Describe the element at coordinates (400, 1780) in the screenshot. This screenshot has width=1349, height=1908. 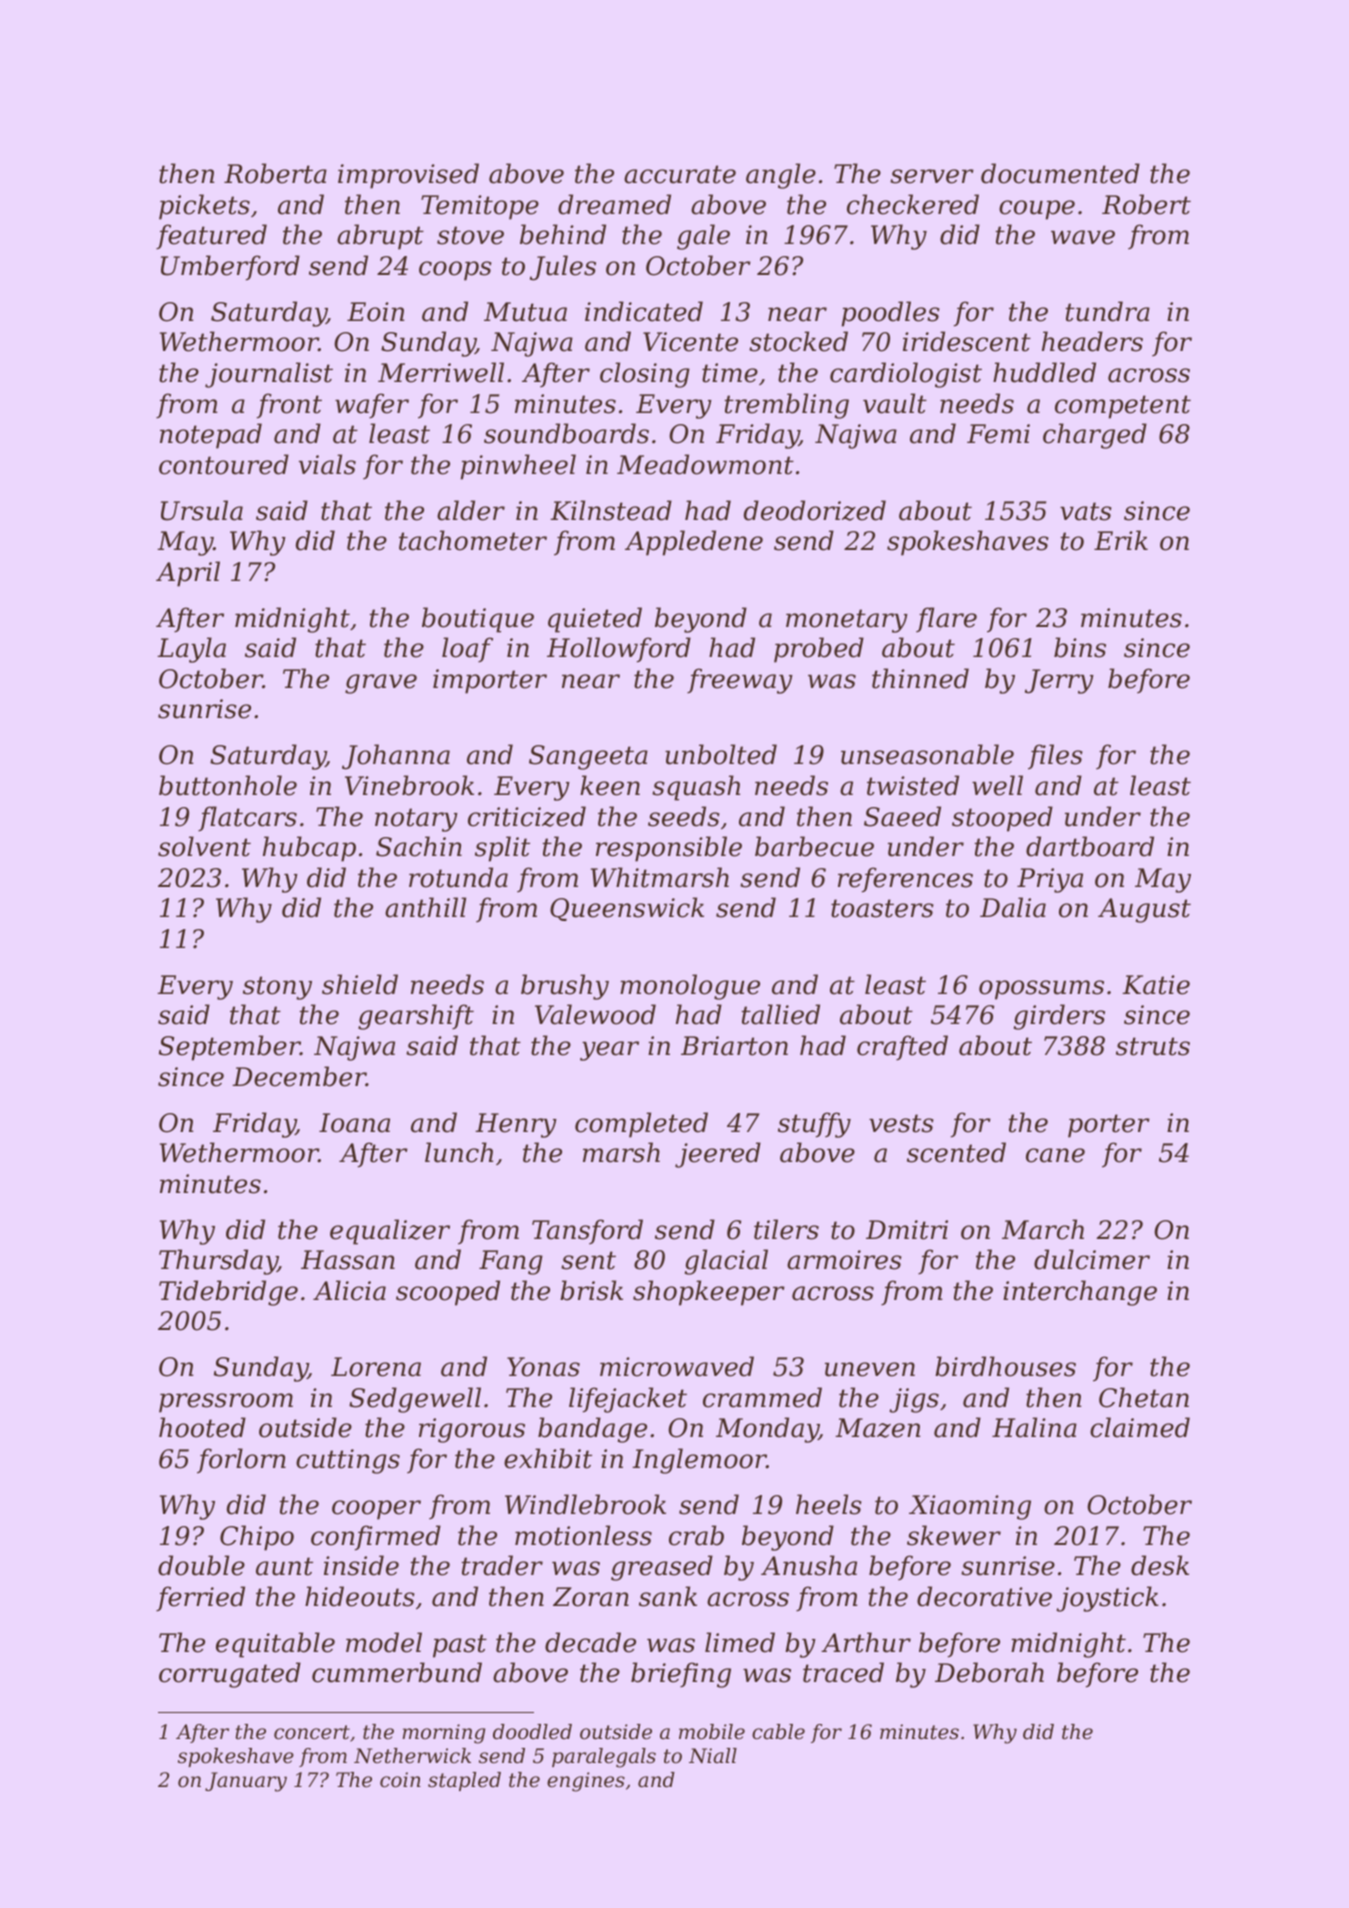
I see `coin` at that location.
